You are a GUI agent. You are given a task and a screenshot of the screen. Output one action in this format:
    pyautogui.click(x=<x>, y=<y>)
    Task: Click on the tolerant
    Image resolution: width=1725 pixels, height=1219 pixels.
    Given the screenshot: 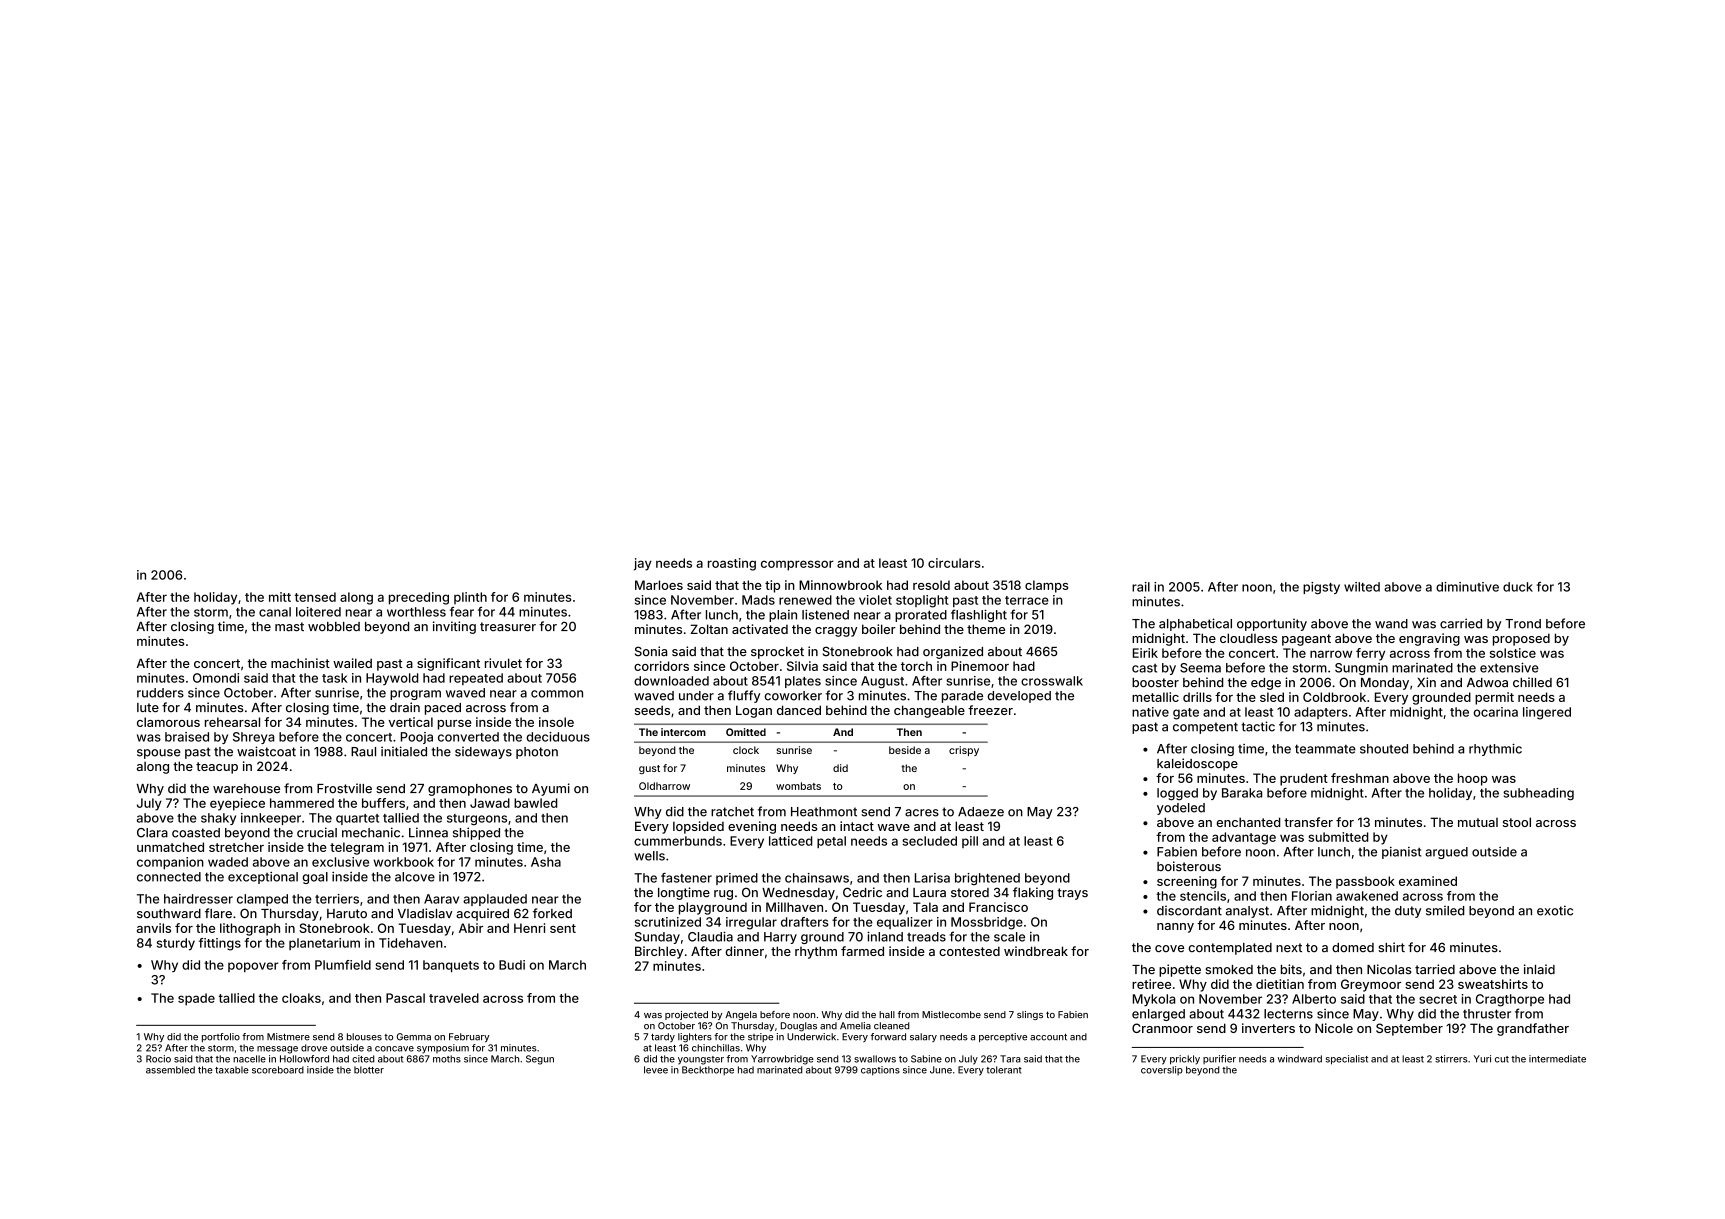 What is the action you would take?
    pyautogui.click(x=1004, y=1070)
